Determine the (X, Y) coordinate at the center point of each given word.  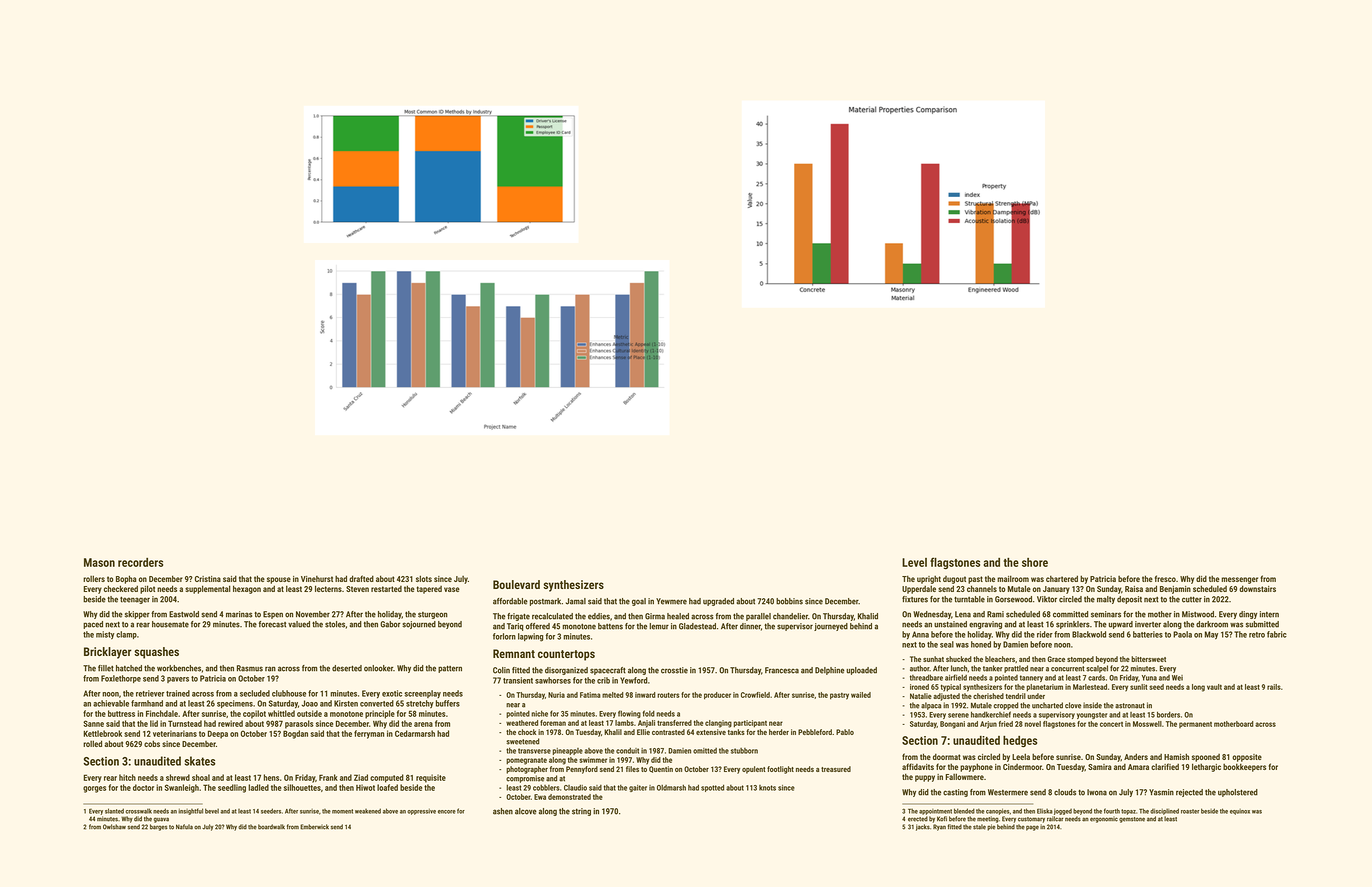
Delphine (830, 671)
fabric (1277, 634)
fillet (106, 668)
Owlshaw (114, 827)
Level (914, 562)
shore (1035, 562)
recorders (140, 562)
